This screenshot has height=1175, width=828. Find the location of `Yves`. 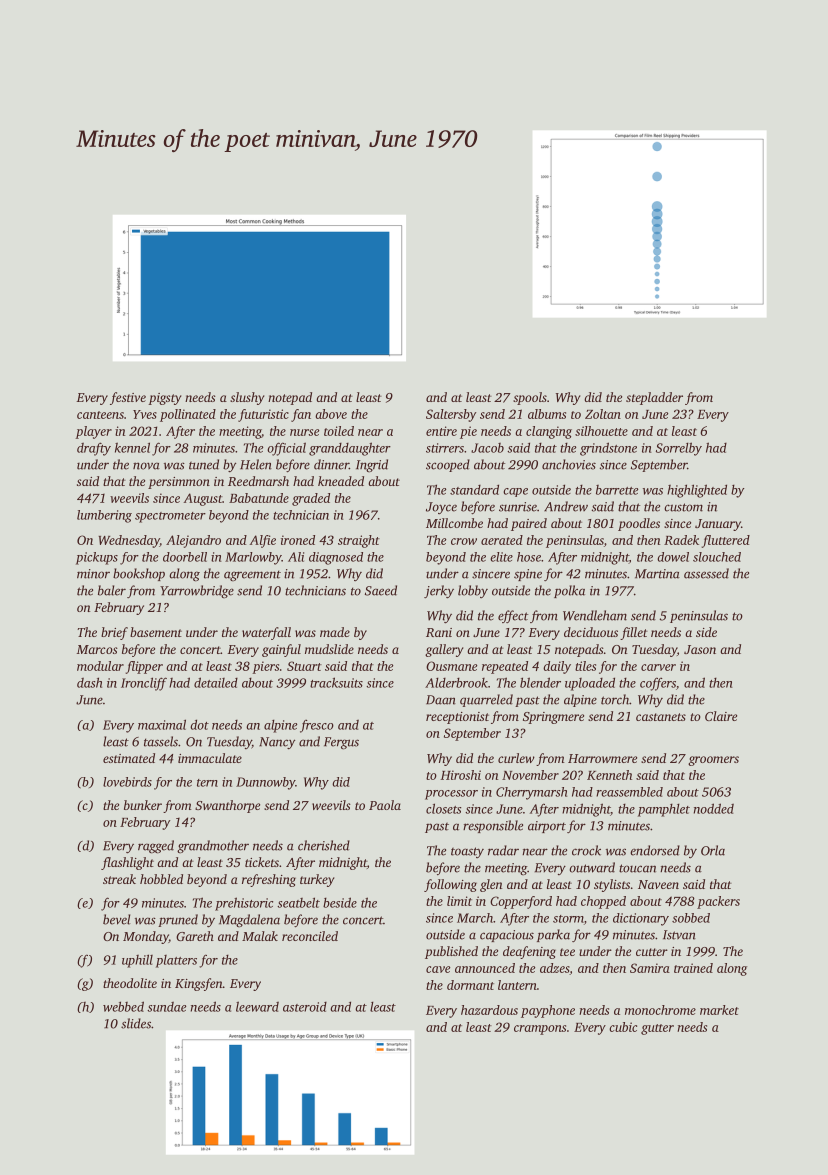

Yves is located at coordinates (145, 414).
